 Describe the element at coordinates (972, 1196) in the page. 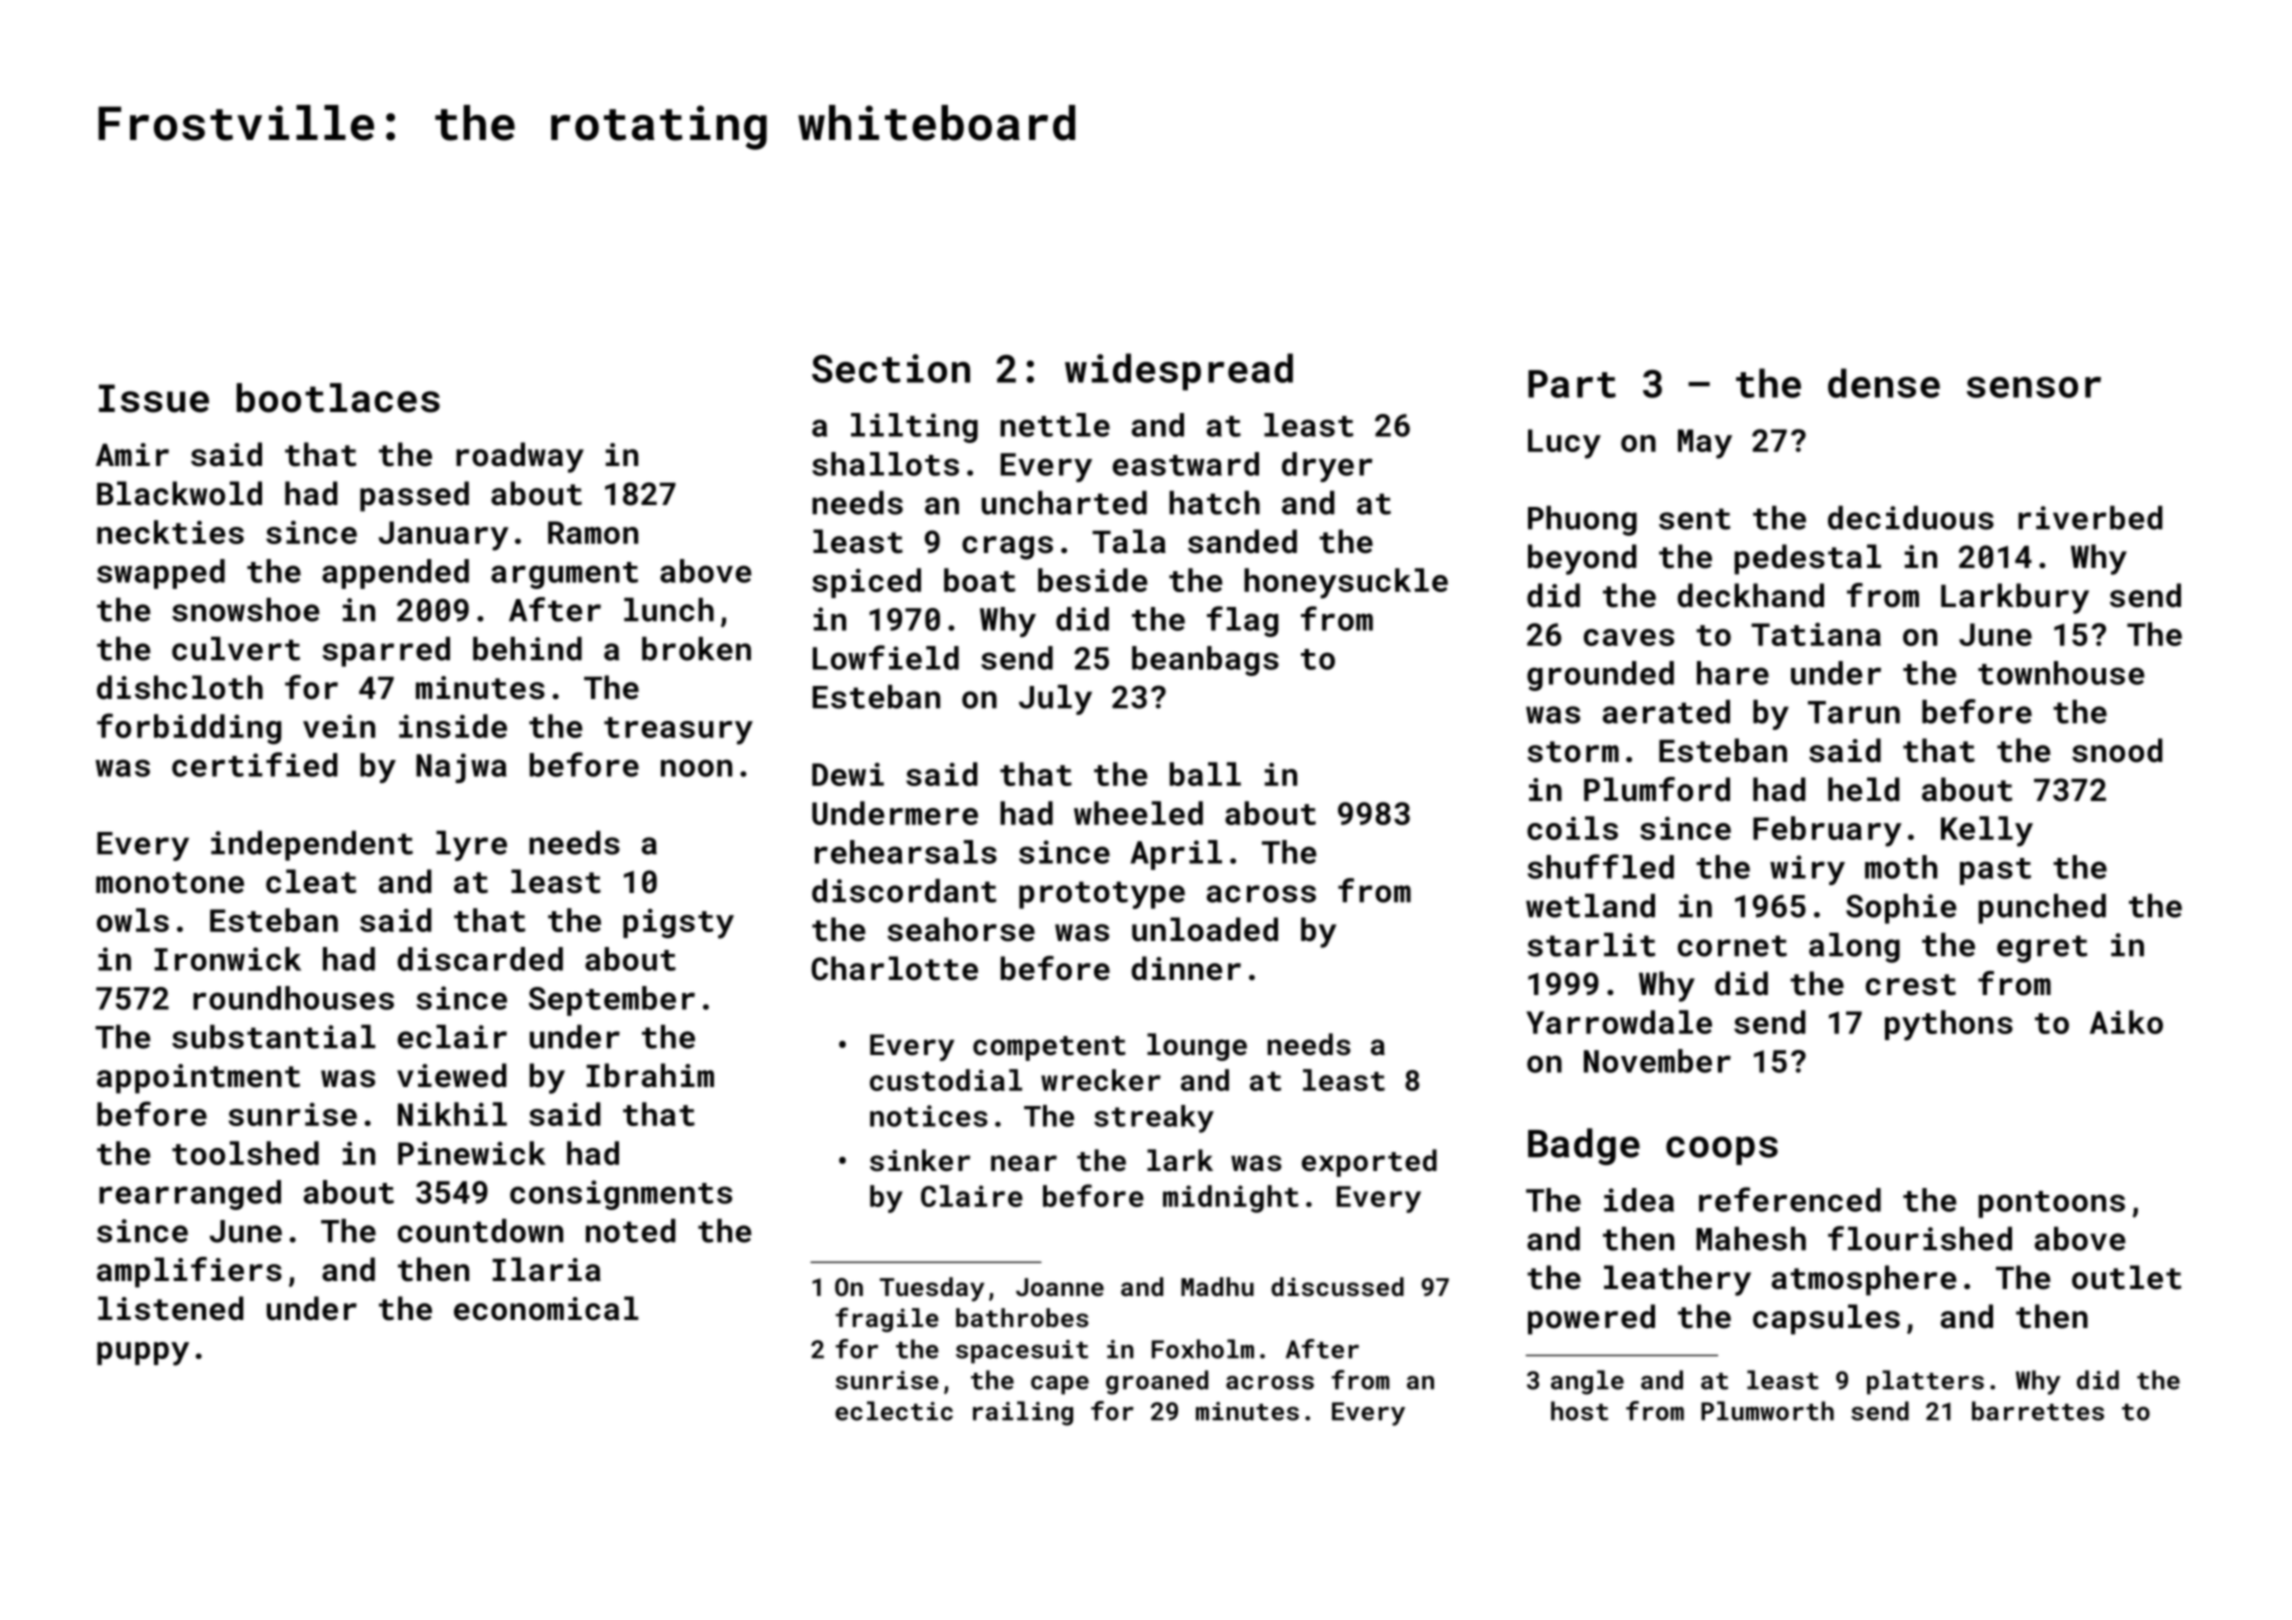

I see `Claire` at that location.
